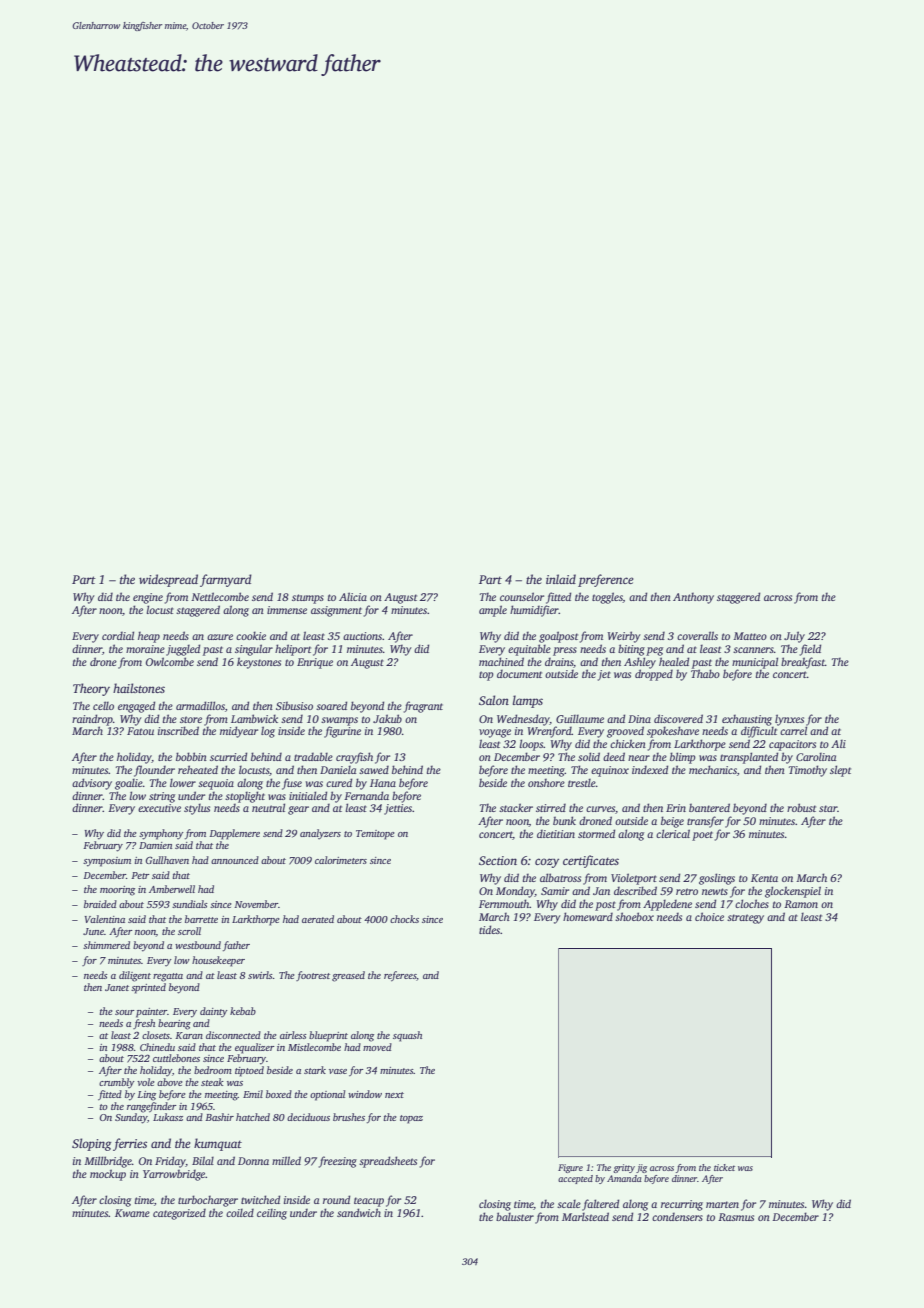 The image size is (924, 1308). I want to click on referees, so click(400, 976).
